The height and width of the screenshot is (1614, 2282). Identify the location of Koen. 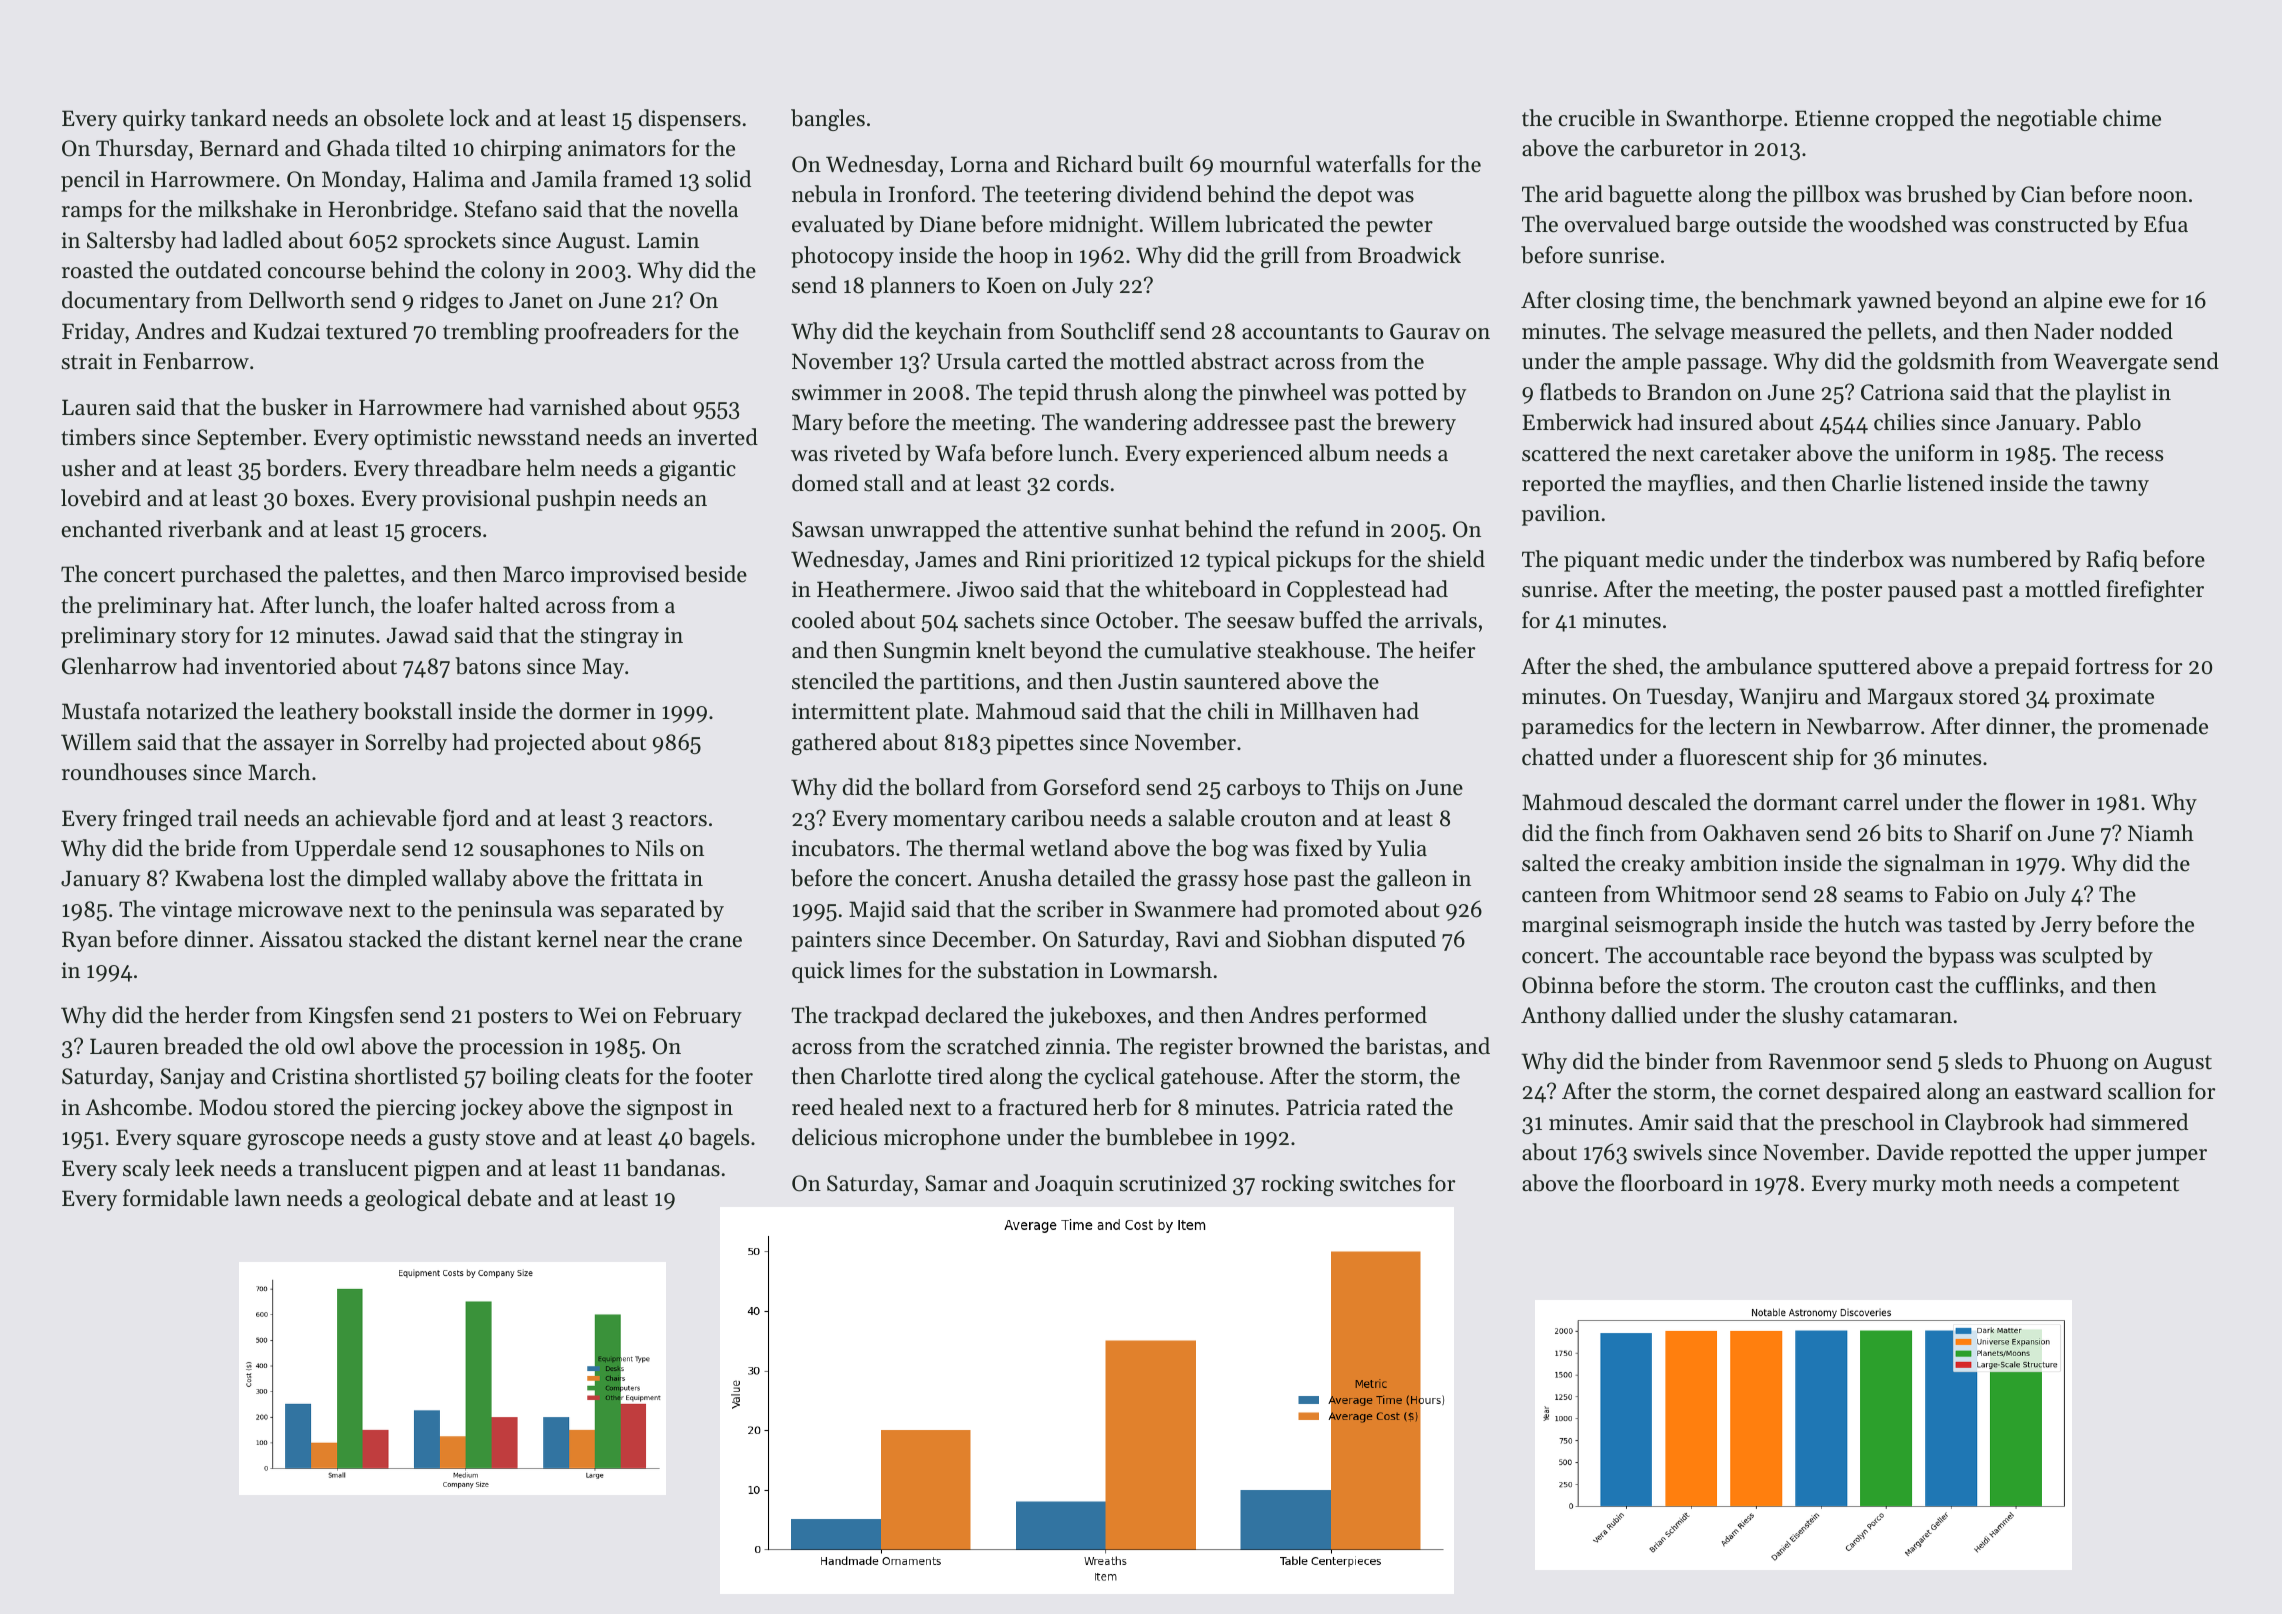
(1011, 285).
